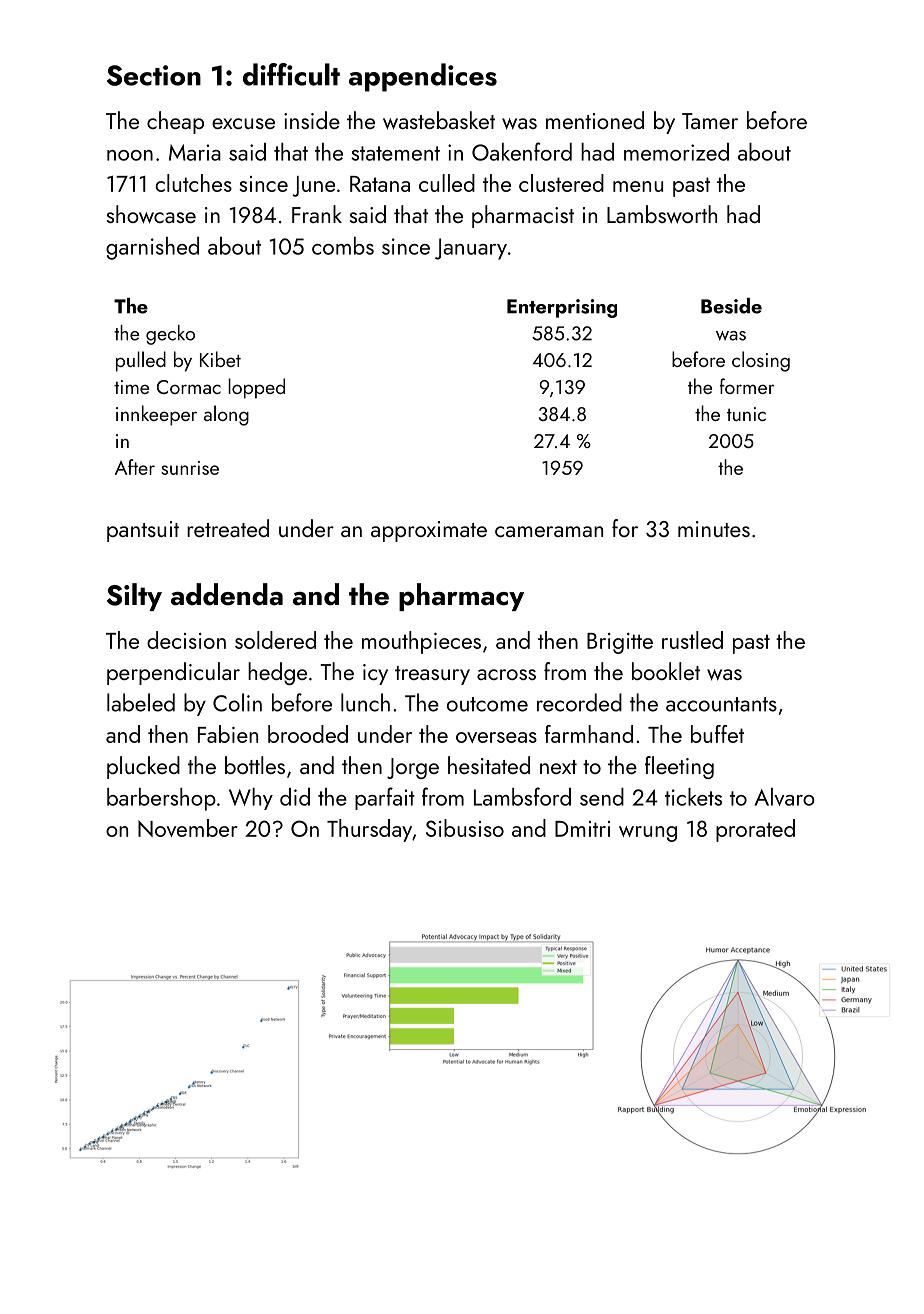 The height and width of the document is (1314, 924). Describe the element at coordinates (461, 597) in the document. I see `pharmacy` at that location.
